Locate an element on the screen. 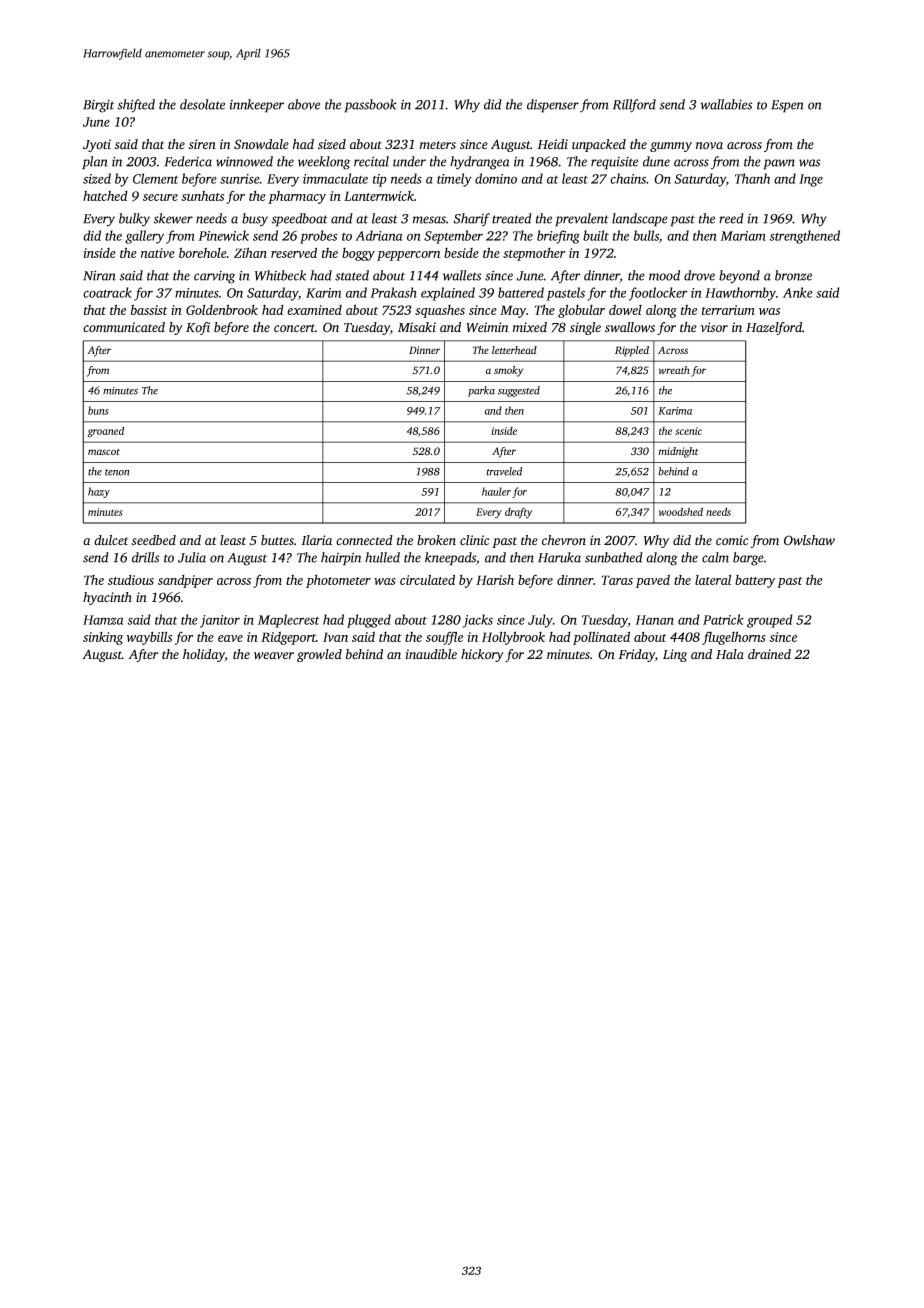  innkeeper is located at coordinates (257, 106).
